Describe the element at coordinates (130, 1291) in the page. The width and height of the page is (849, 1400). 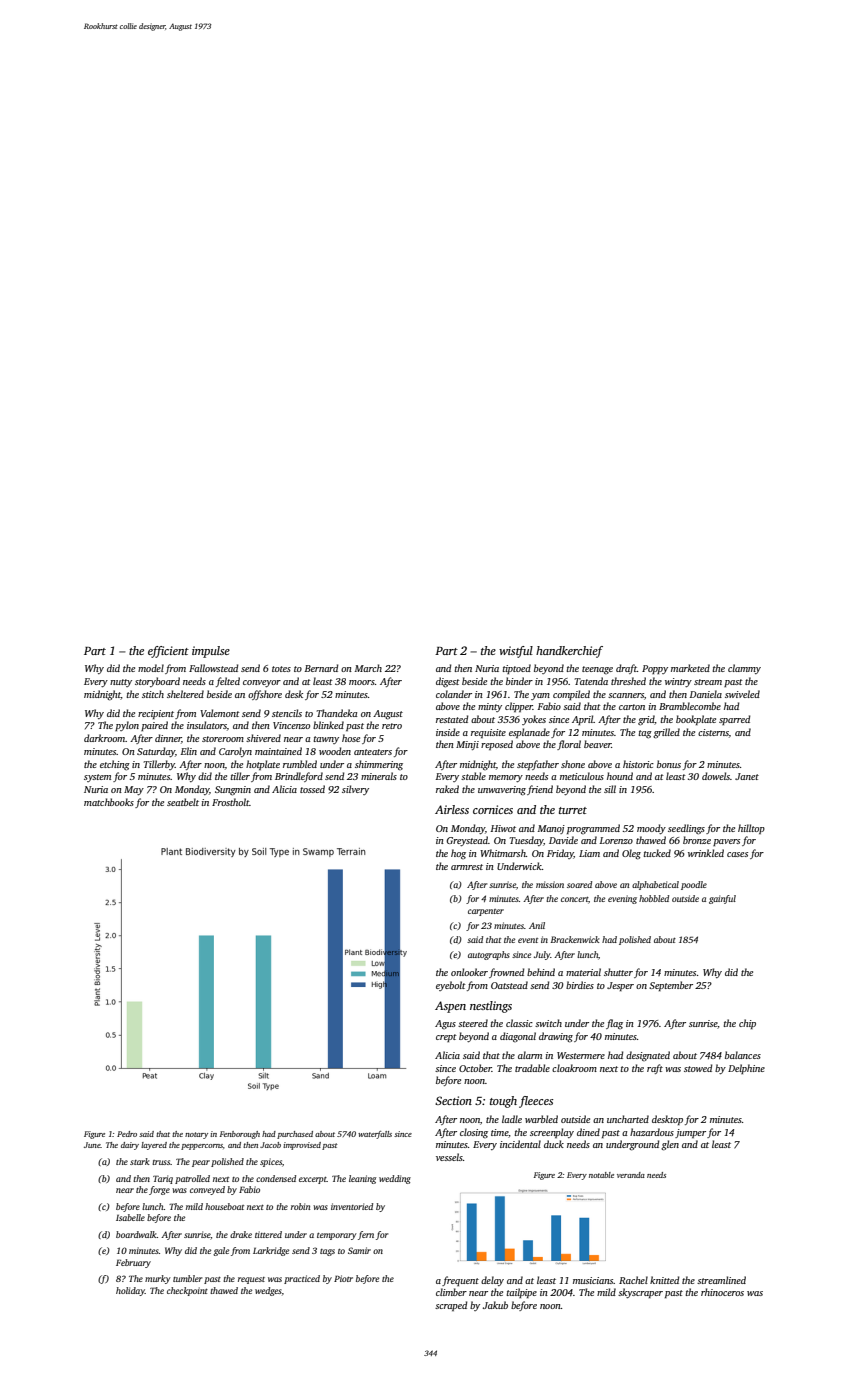
I see `holiday` at that location.
